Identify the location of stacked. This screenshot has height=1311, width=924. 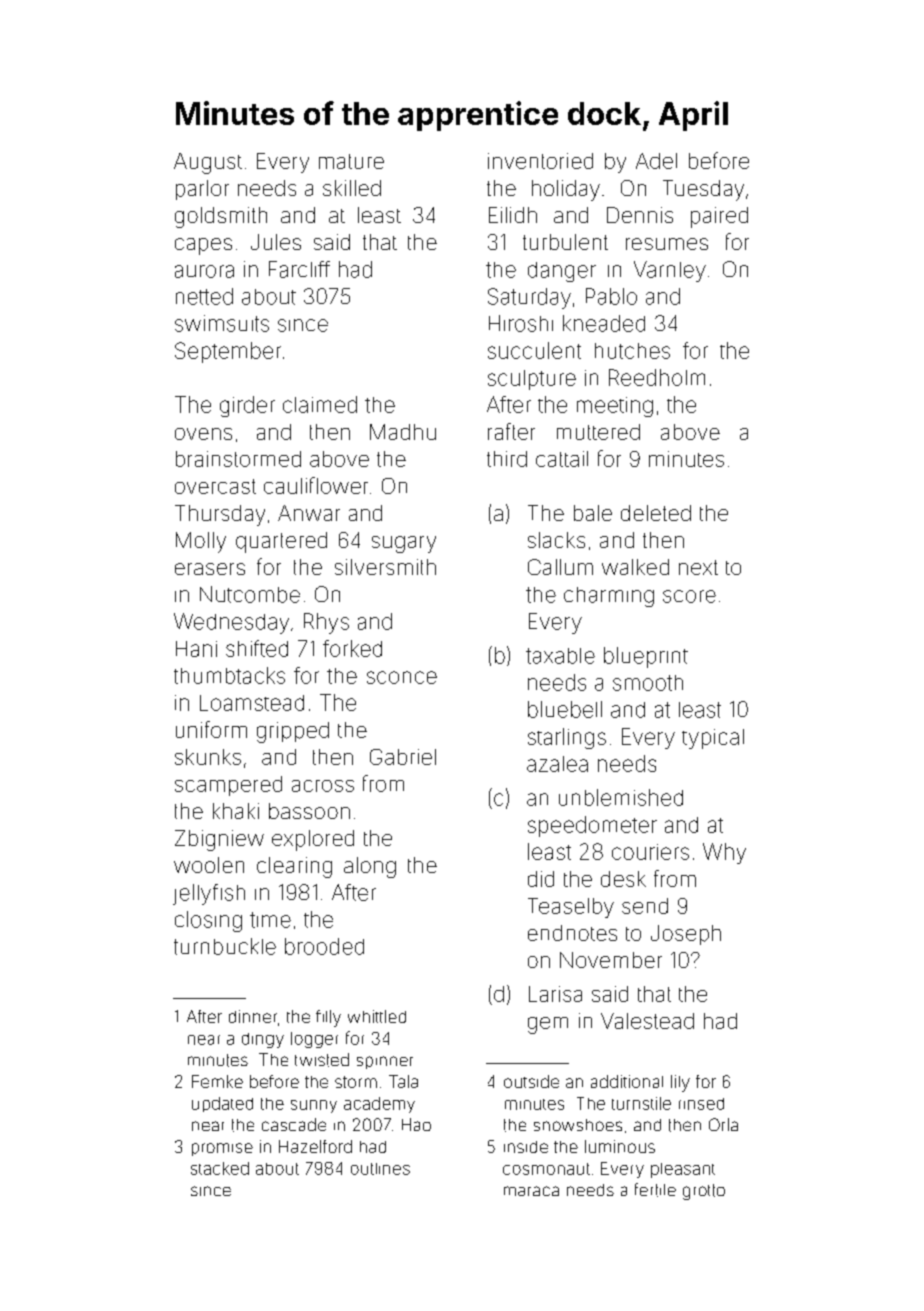
(220, 1168).
